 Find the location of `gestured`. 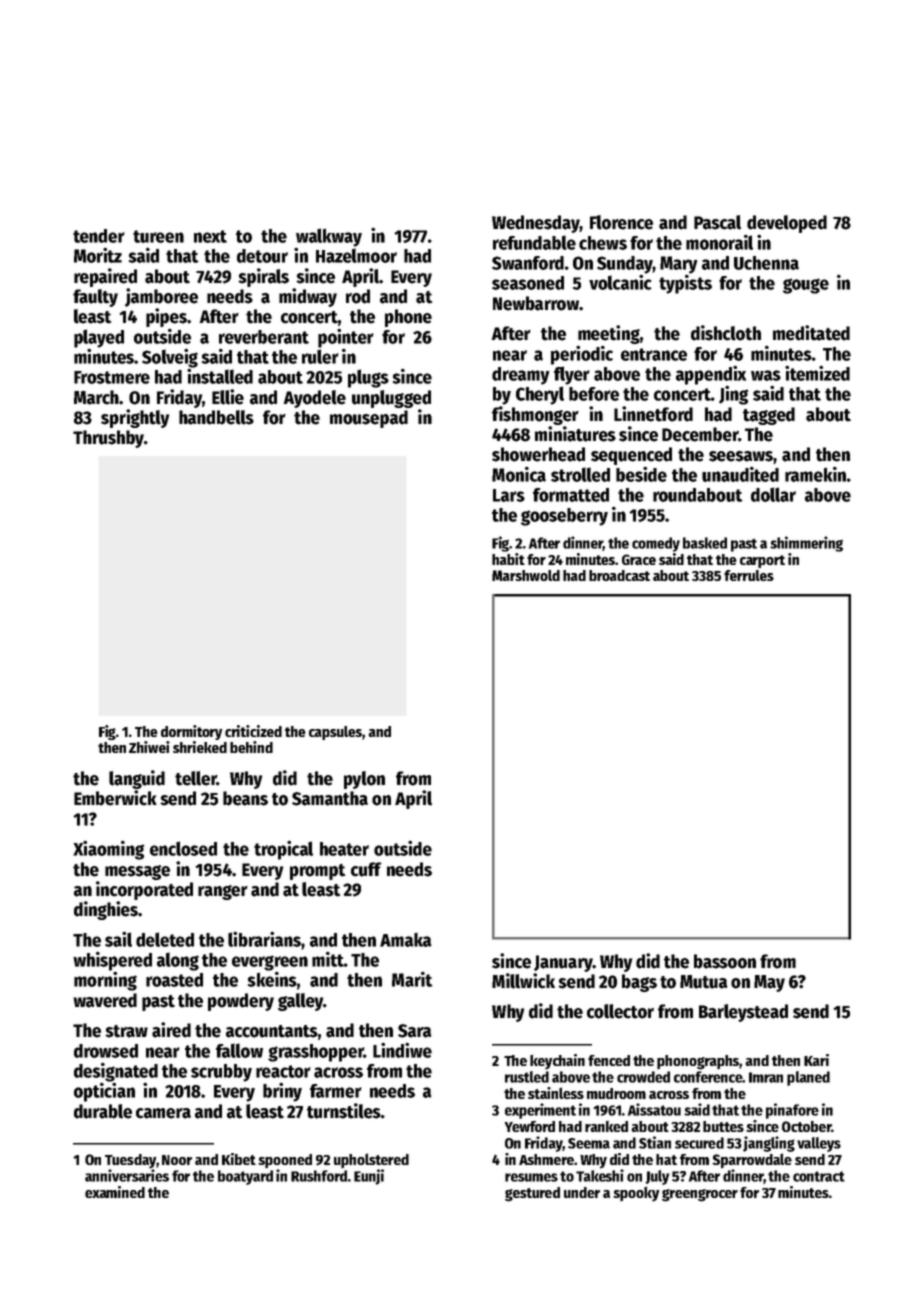

gestured is located at coordinates (532, 1194).
